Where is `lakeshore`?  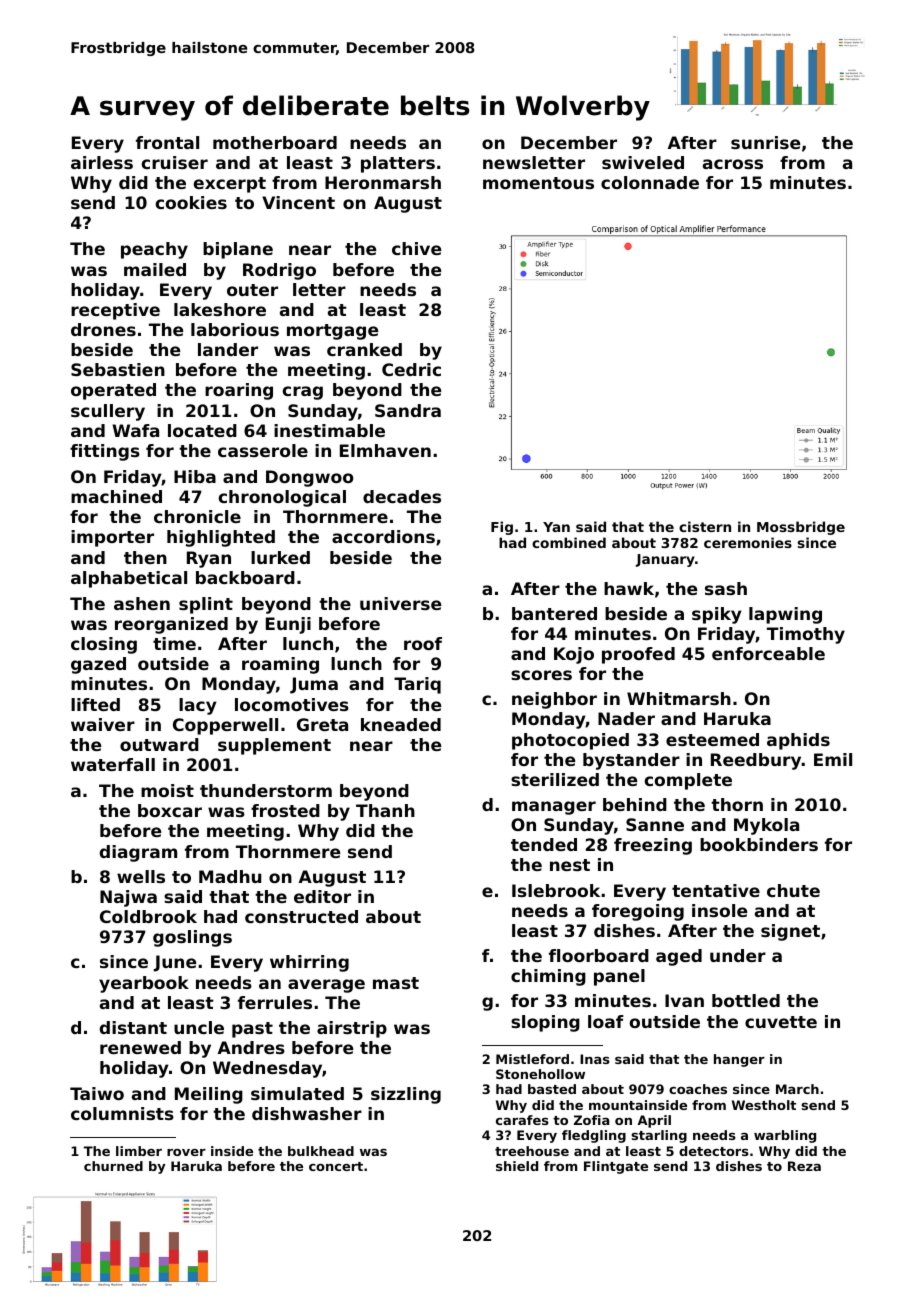 lakeshore is located at coordinates (220, 309).
